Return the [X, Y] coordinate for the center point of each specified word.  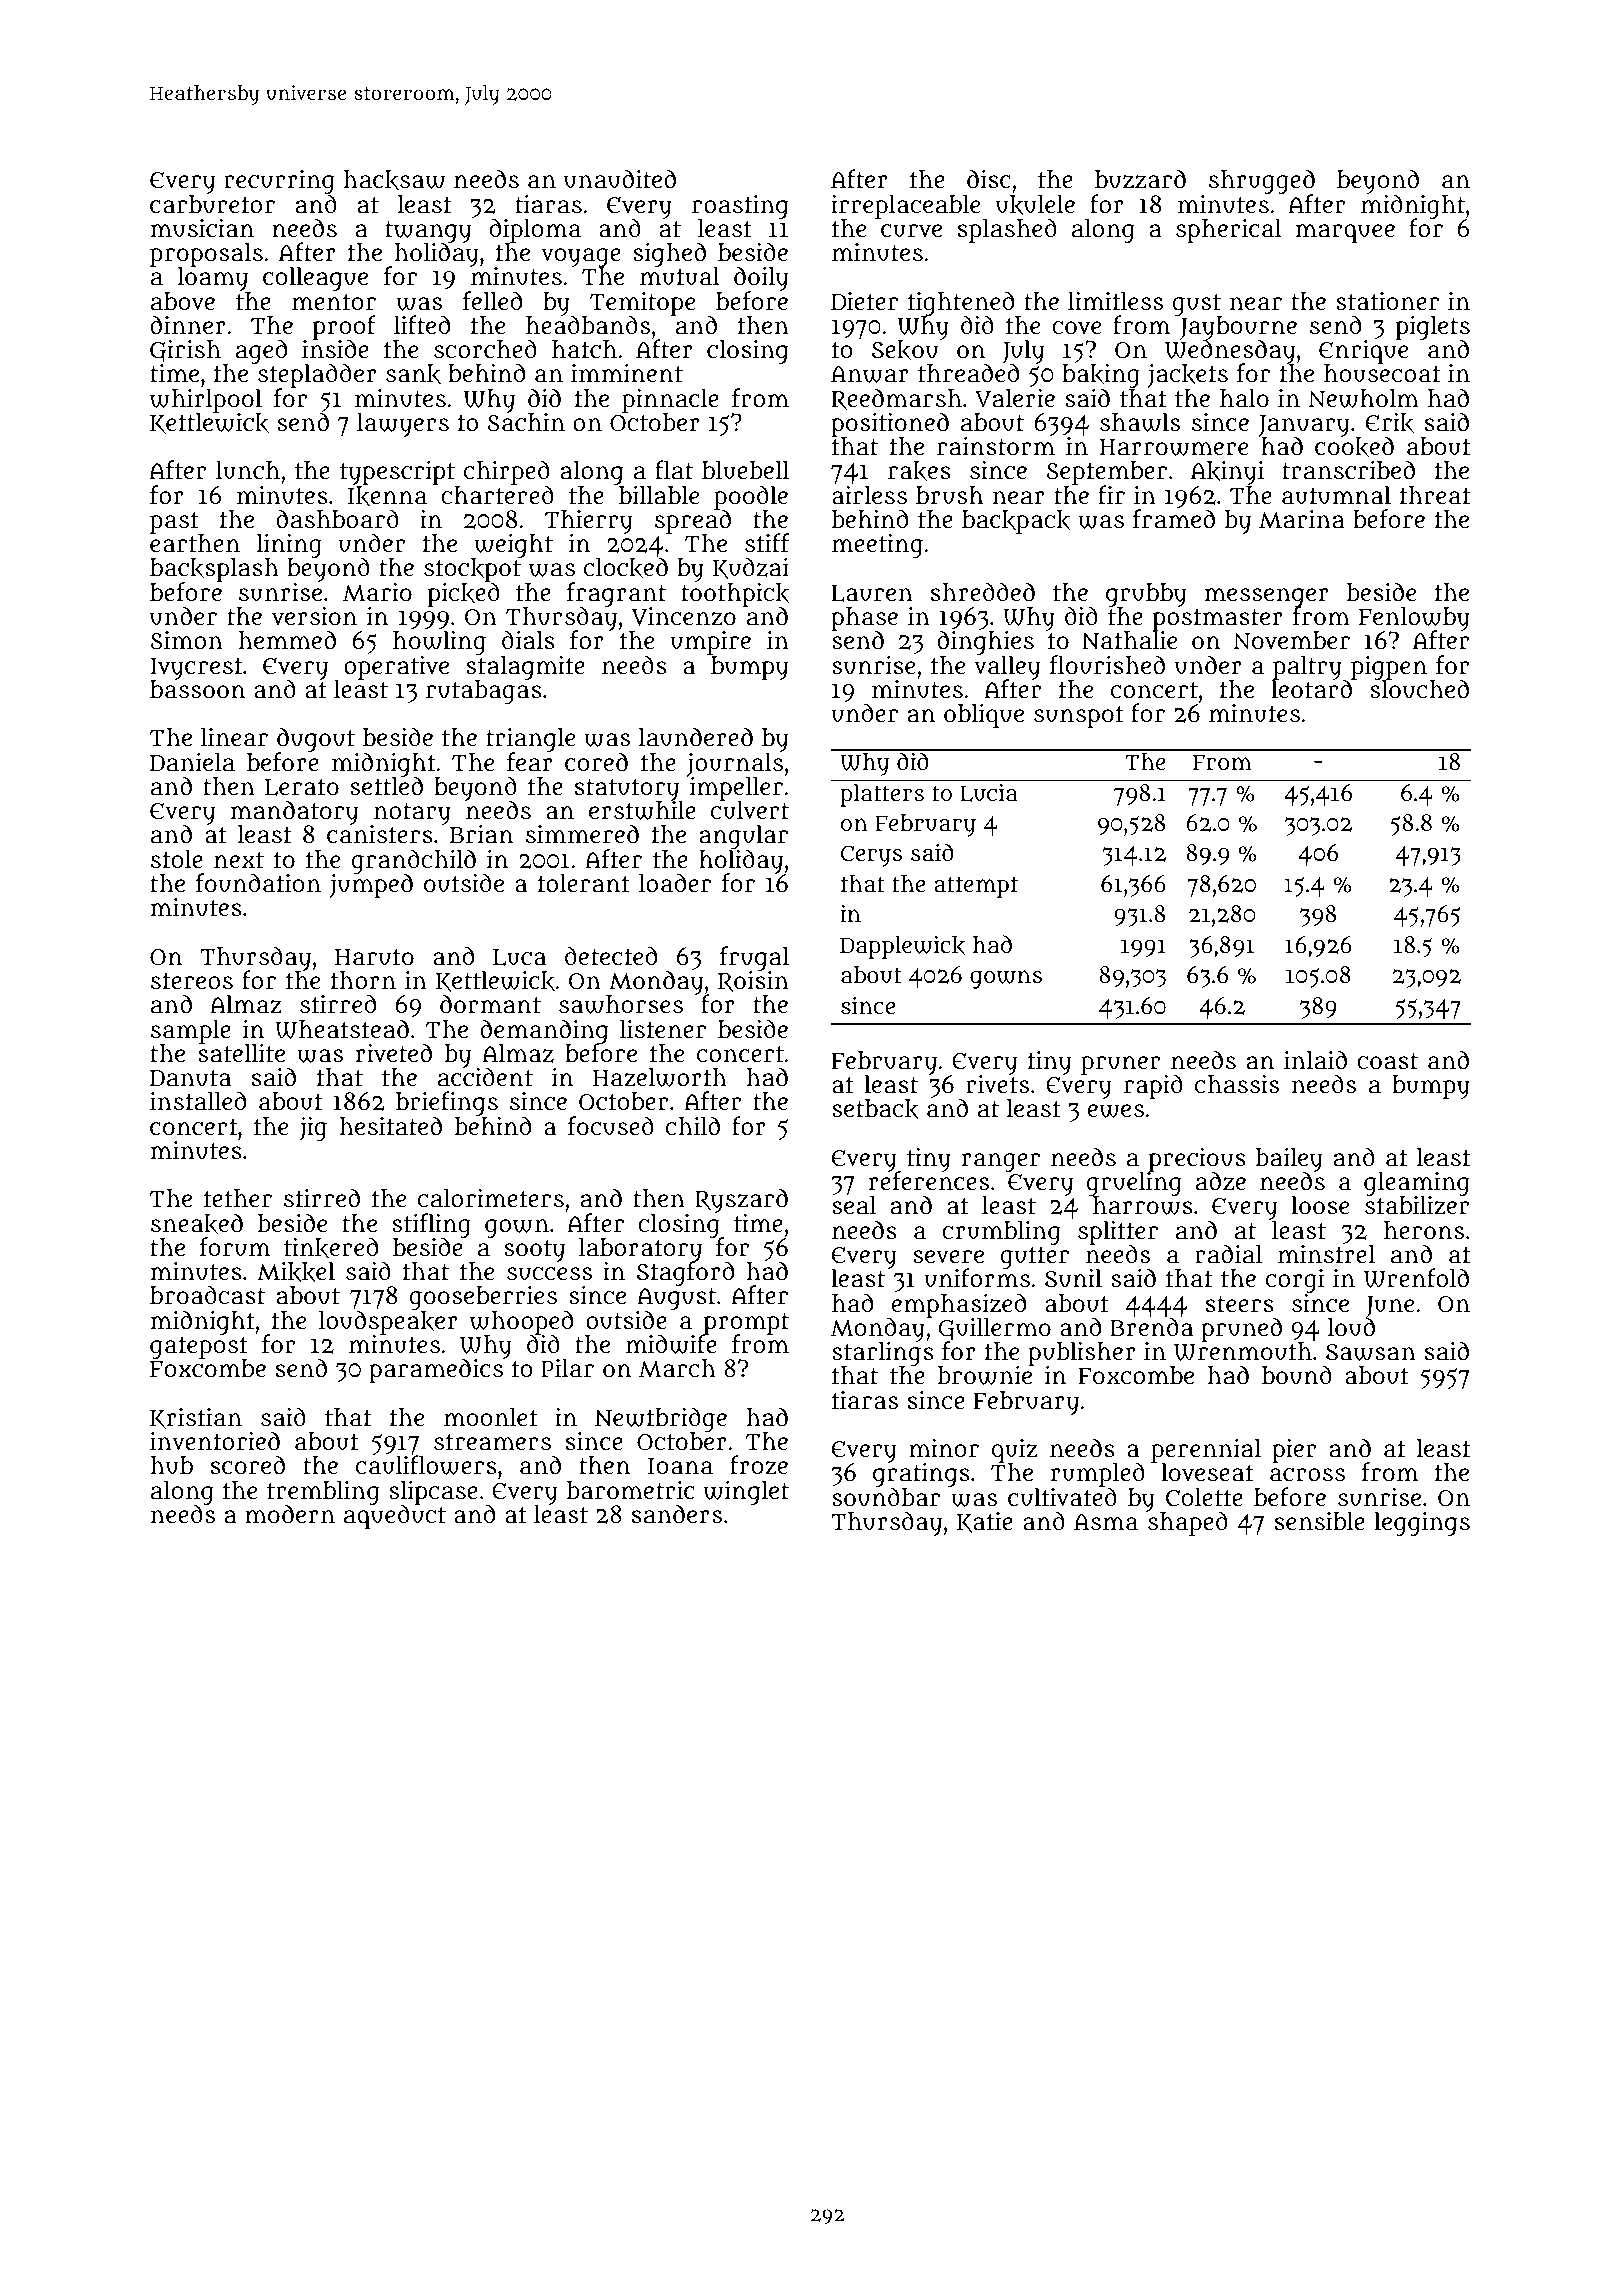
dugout [316, 740]
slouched [1419, 689]
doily [761, 279]
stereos [192, 981]
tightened [961, 303]
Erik [1390, 423]
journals [735, 765]
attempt [976, 887]
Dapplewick [902, 947]
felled [492, 300]
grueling [1134, 1184]
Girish [185, 351]
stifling [431, 1225]
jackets [1187, 376]
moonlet [491, 1417]
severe [948, 1257]
